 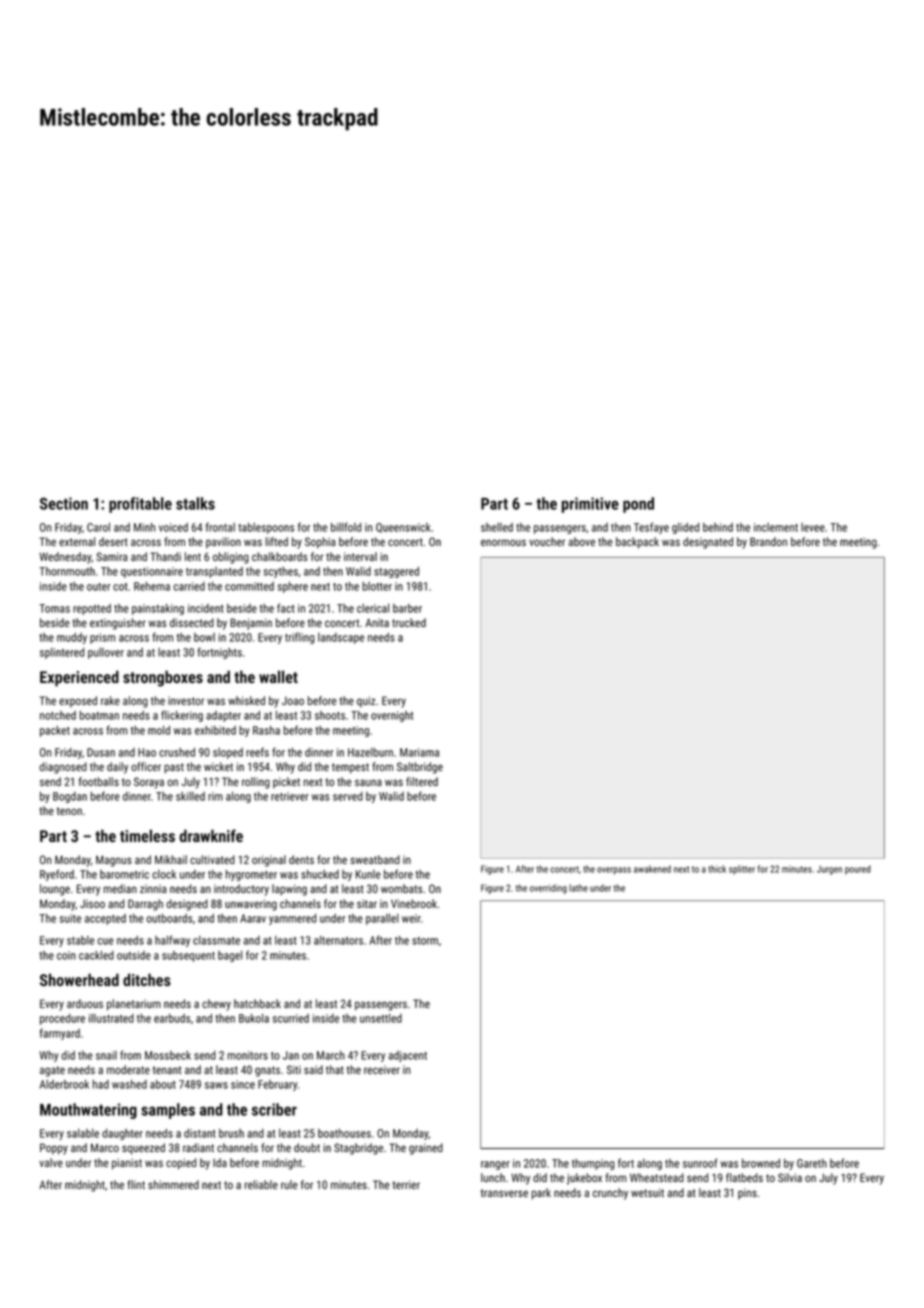 What do you see at coordinates (493, 1177) in the page?
I see `lunch` at bounding box center [493, 1177].
